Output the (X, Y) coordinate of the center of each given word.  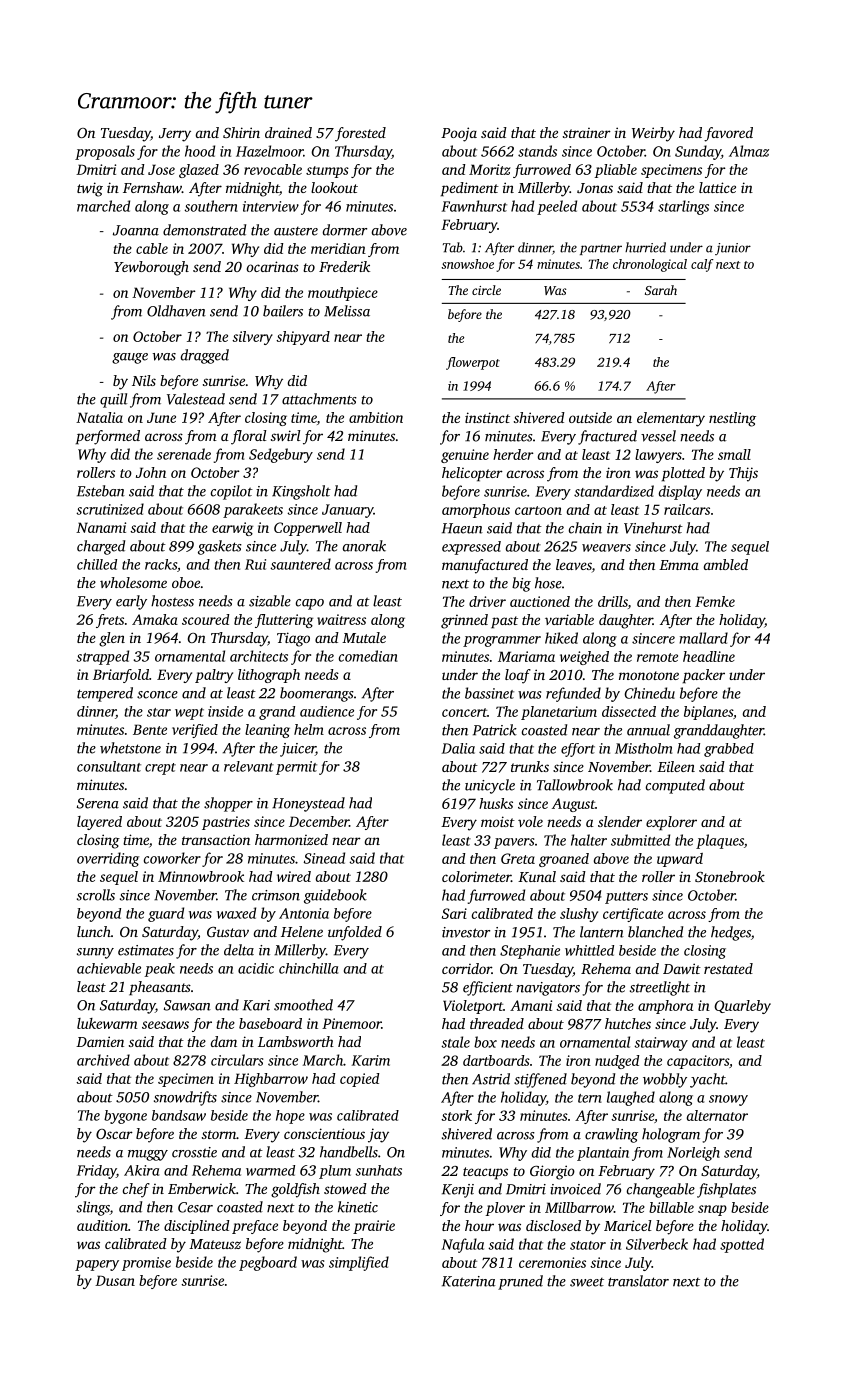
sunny (95, 953)
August (573, 805)
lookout (334, 187)
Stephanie (530, 952)
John (151, 472)
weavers (606, 548)
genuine (465, 456)
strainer (587, 133)
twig (90, 189)
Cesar (195, 1207)
